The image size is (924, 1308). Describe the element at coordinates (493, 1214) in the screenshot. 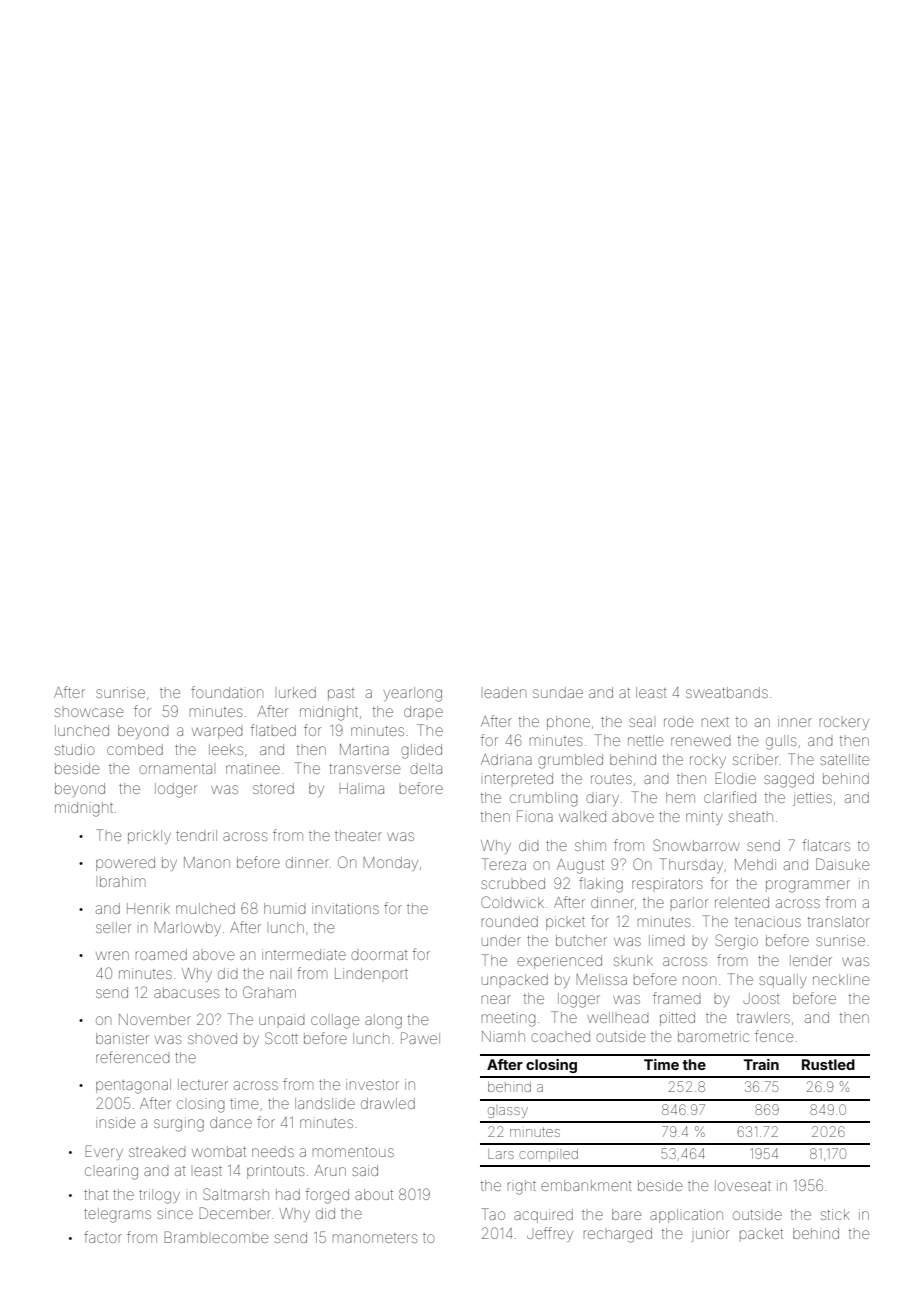

I see `Tao` at that location.
